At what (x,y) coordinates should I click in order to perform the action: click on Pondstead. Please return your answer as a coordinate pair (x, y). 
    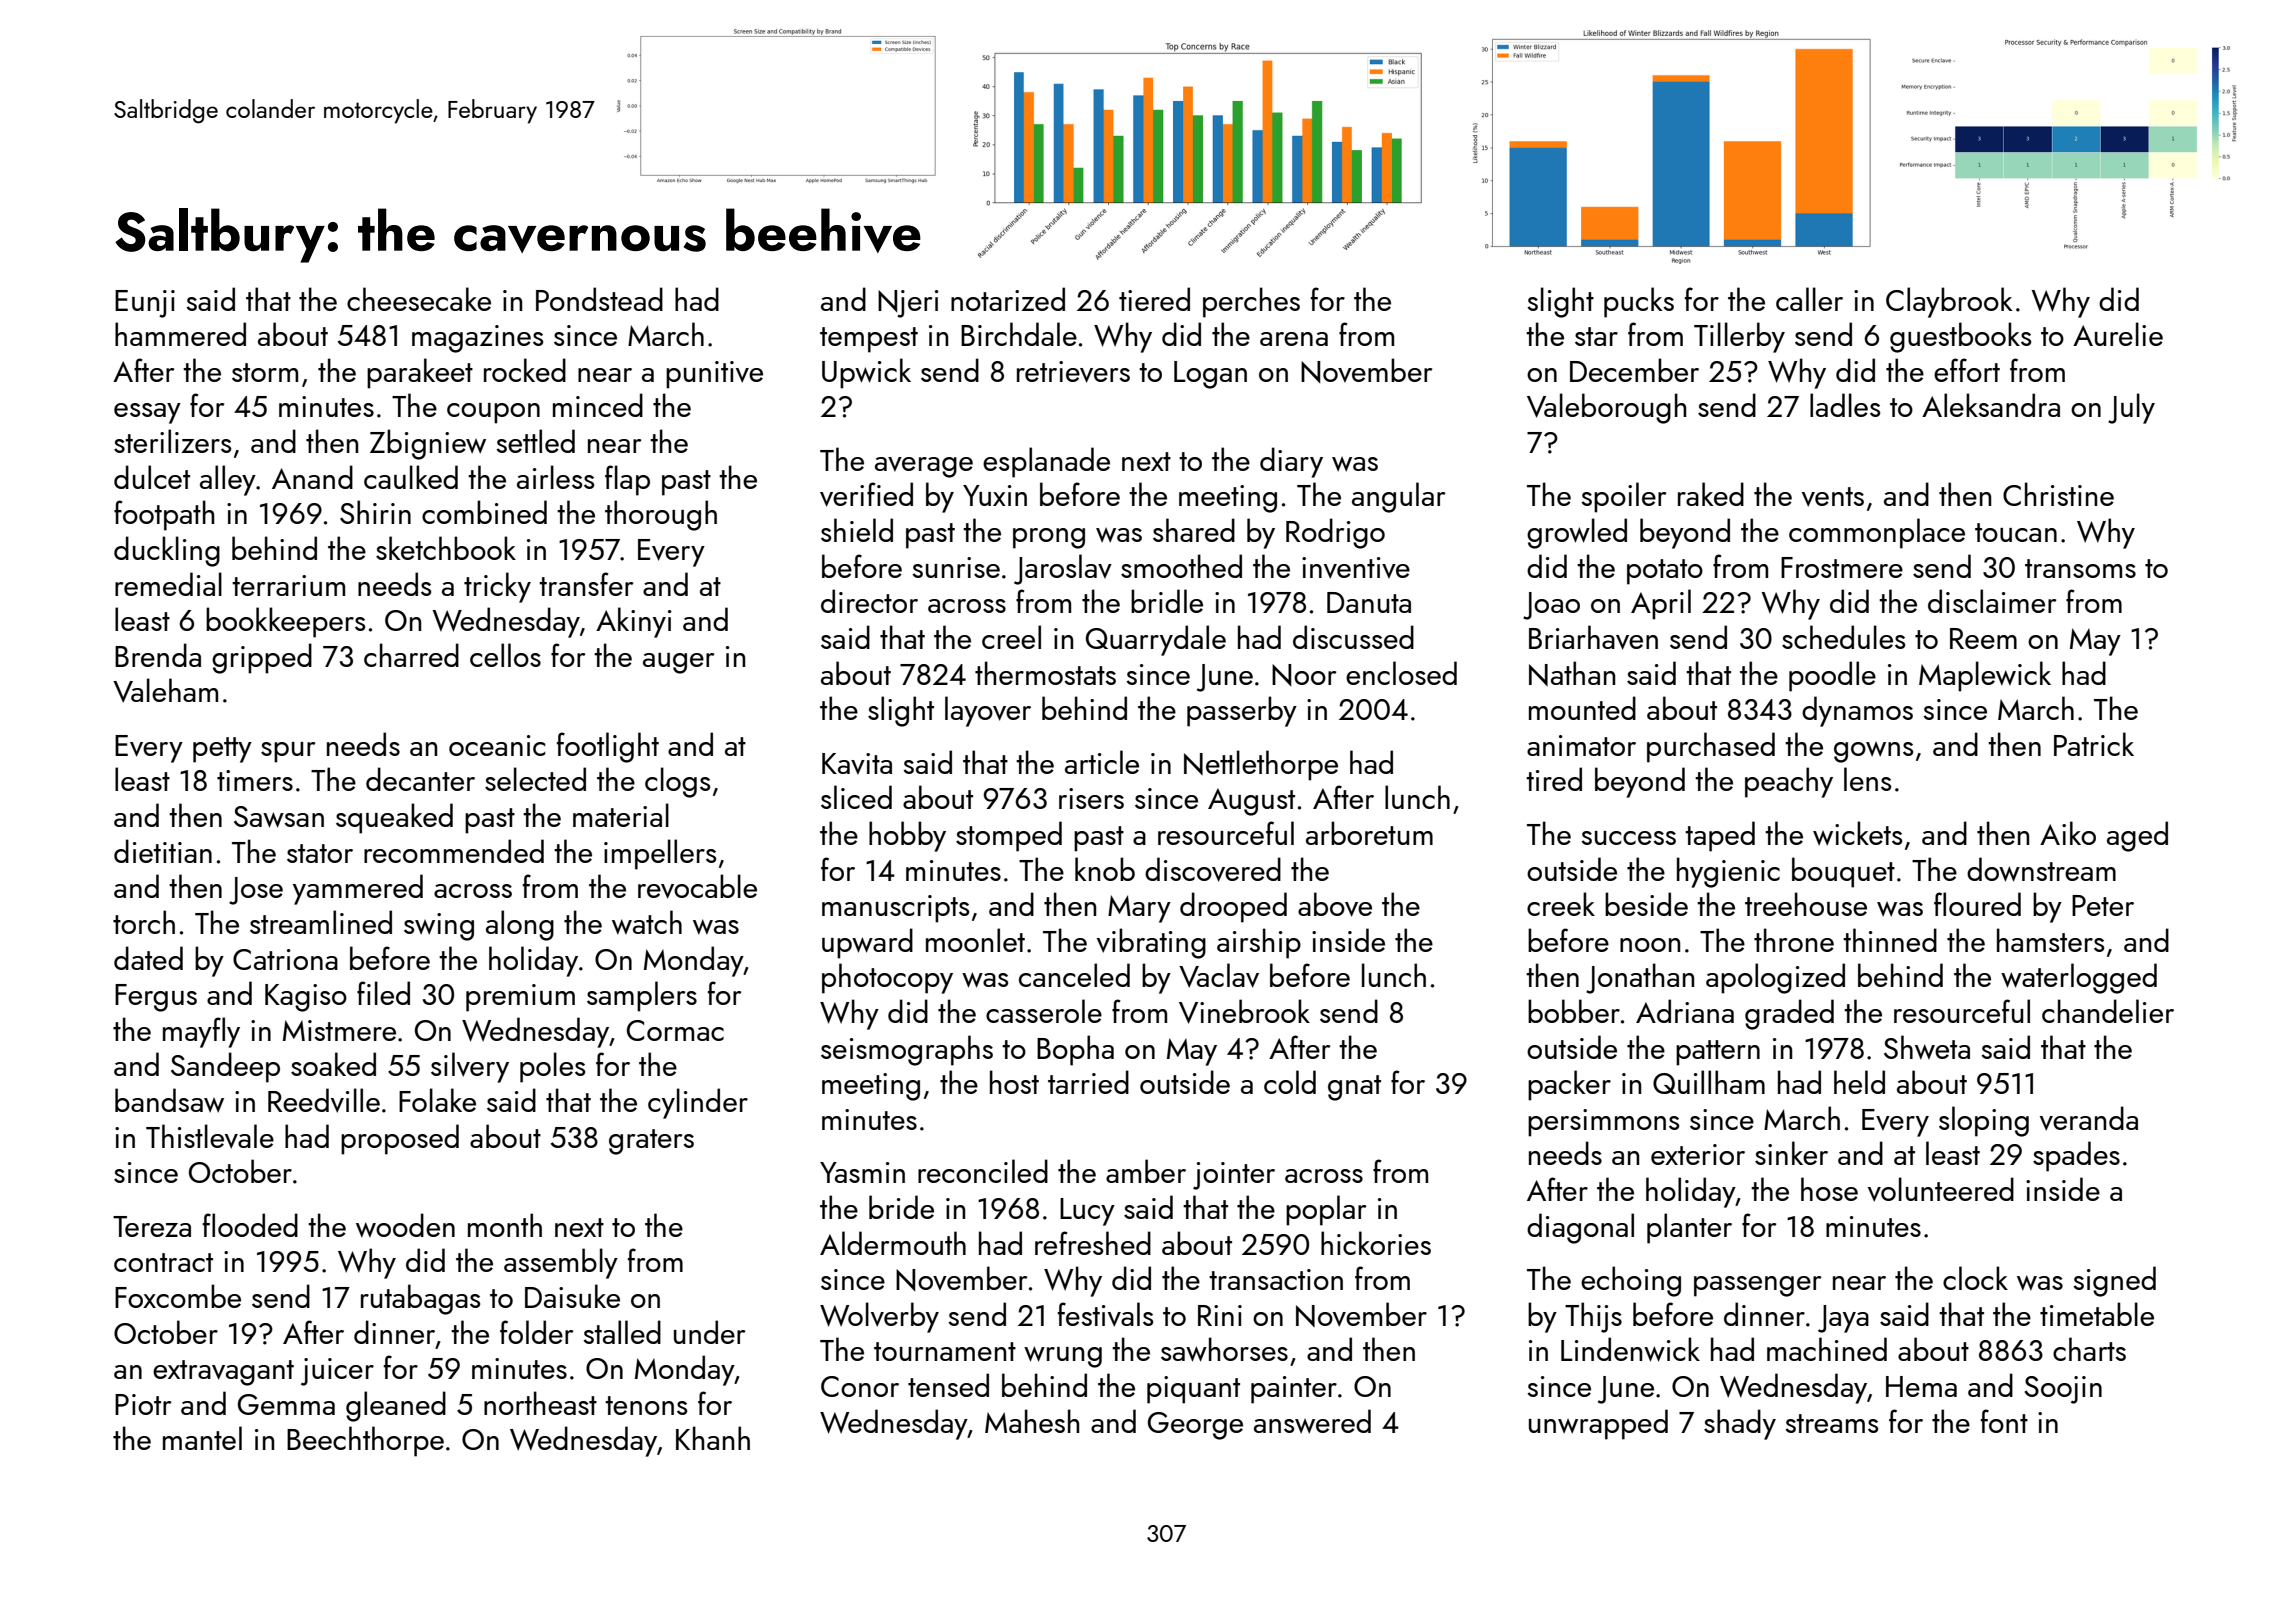
    Looking at the image, I should click on (599, 299).
